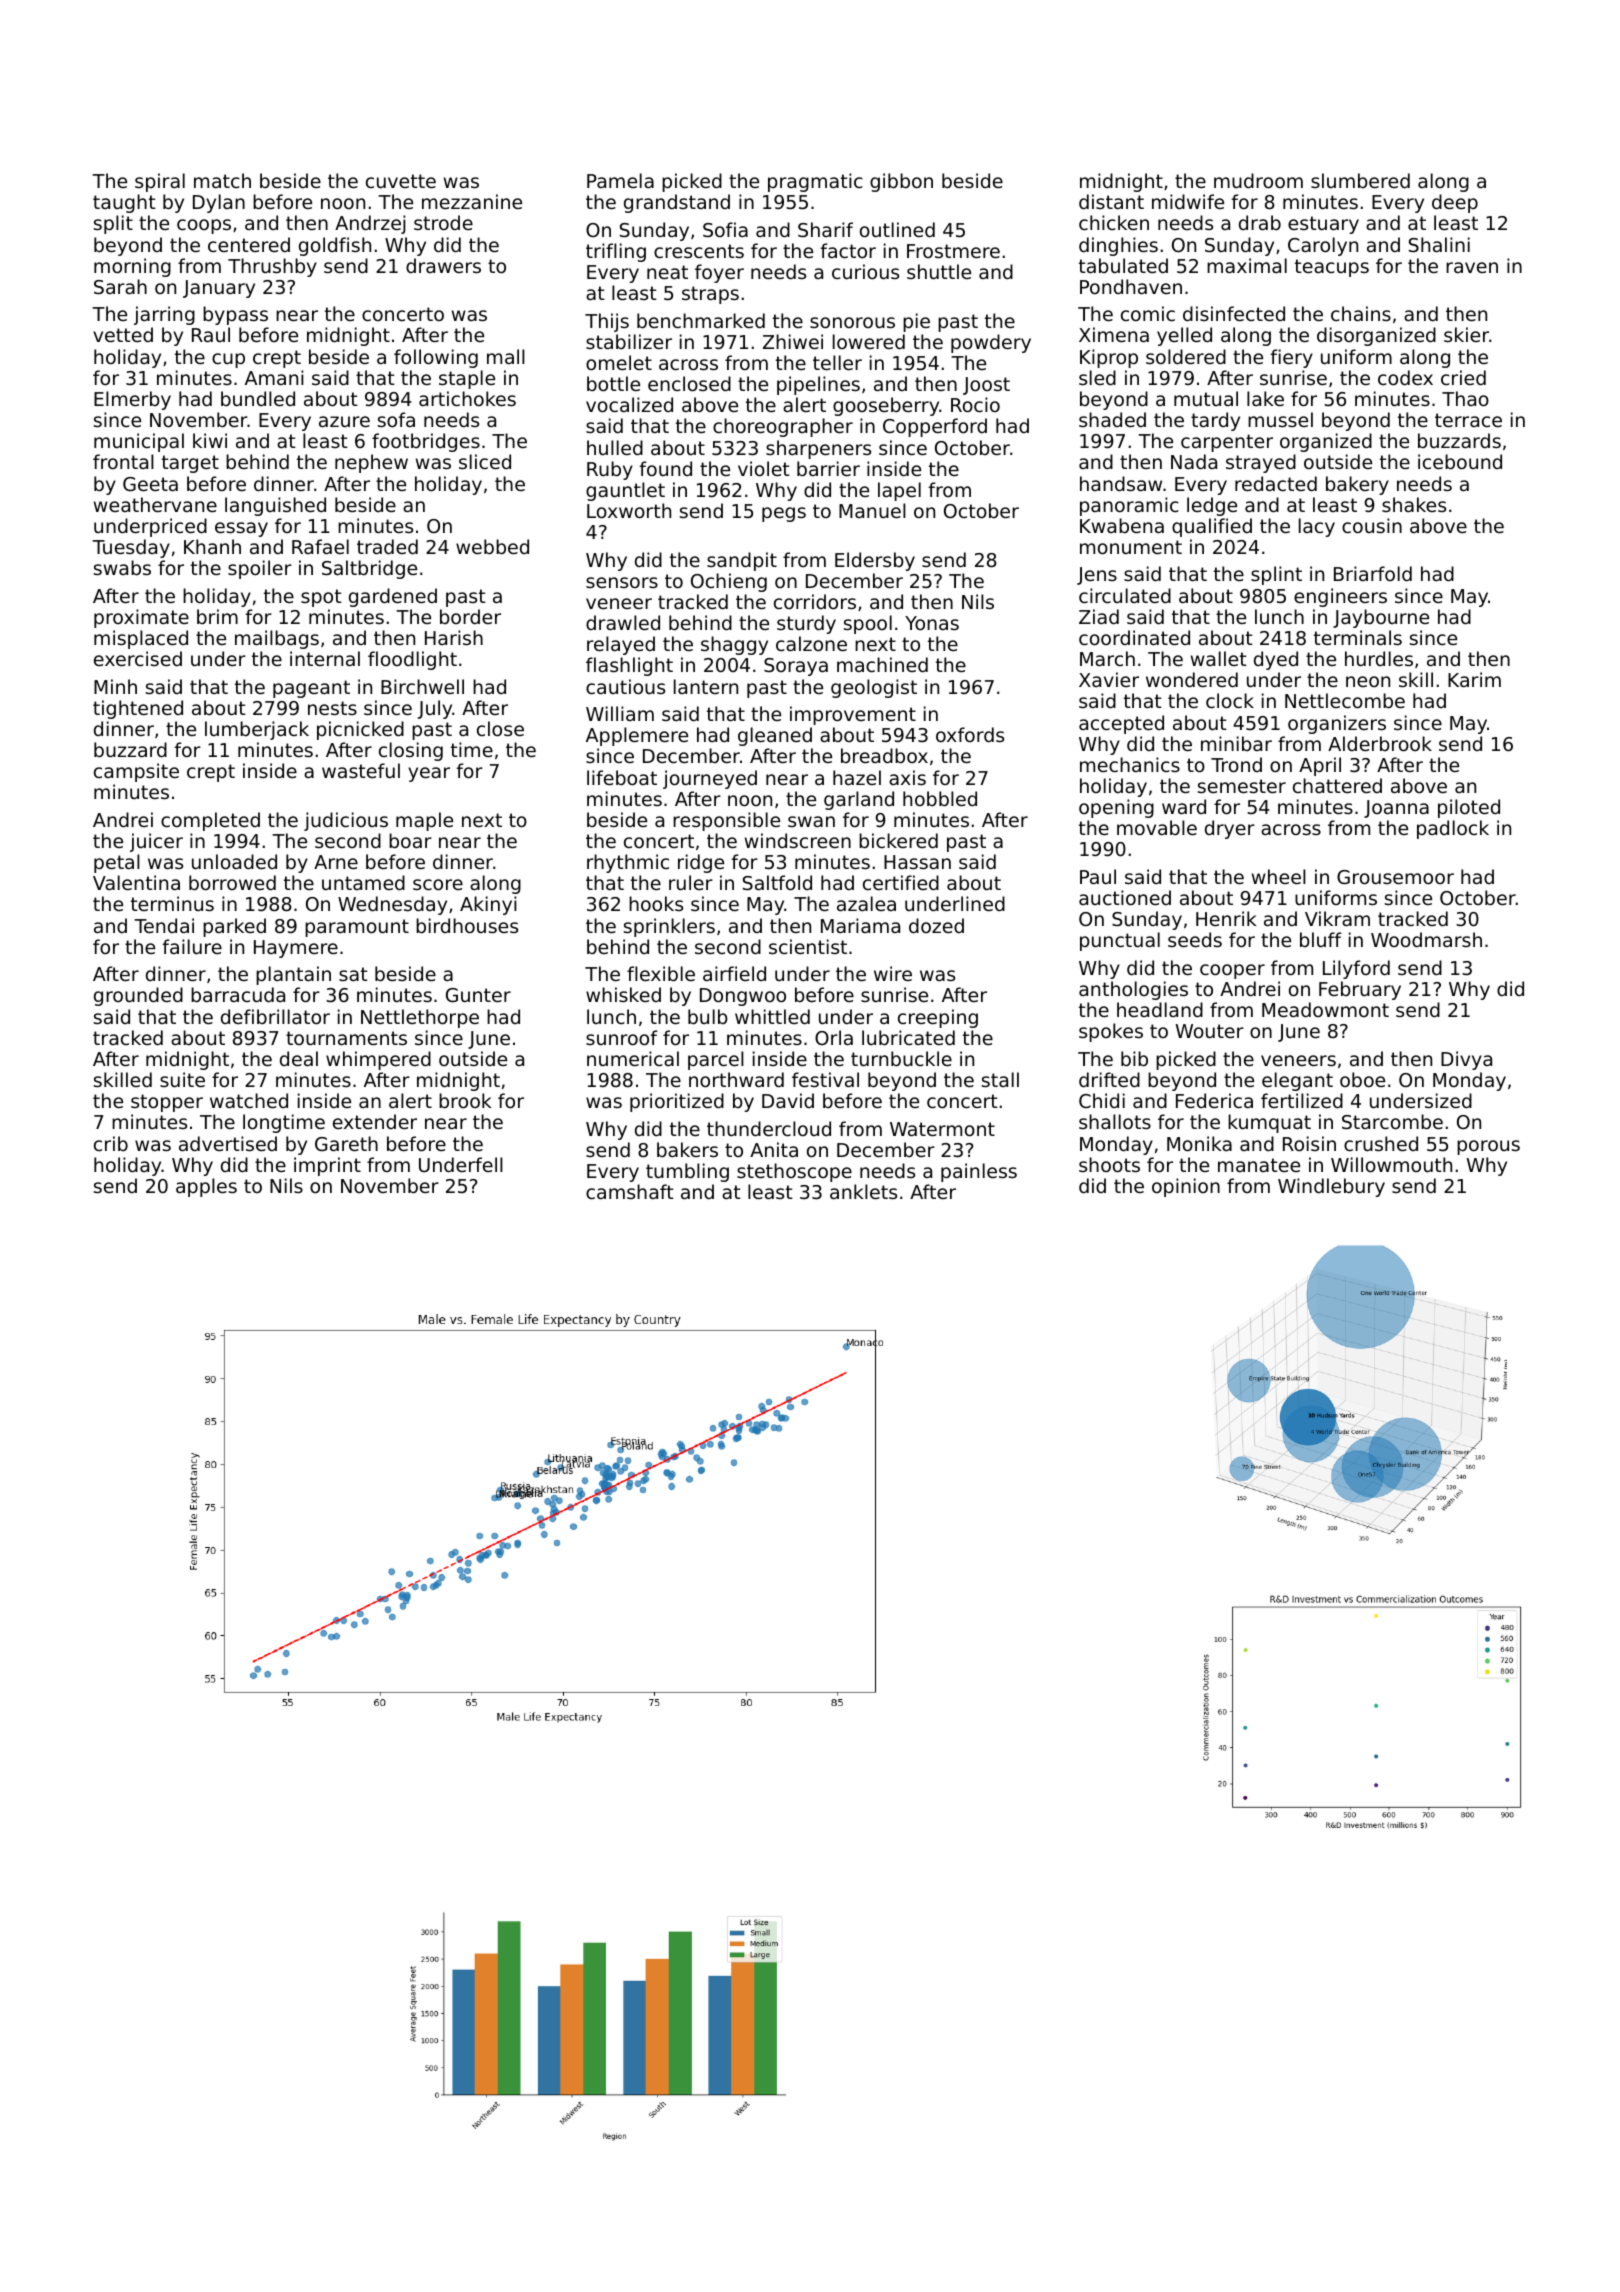 The image size is (1620, 2292). Describe the element at coordinates (325, 658) in the screenshot. I see `internal` at that location.
